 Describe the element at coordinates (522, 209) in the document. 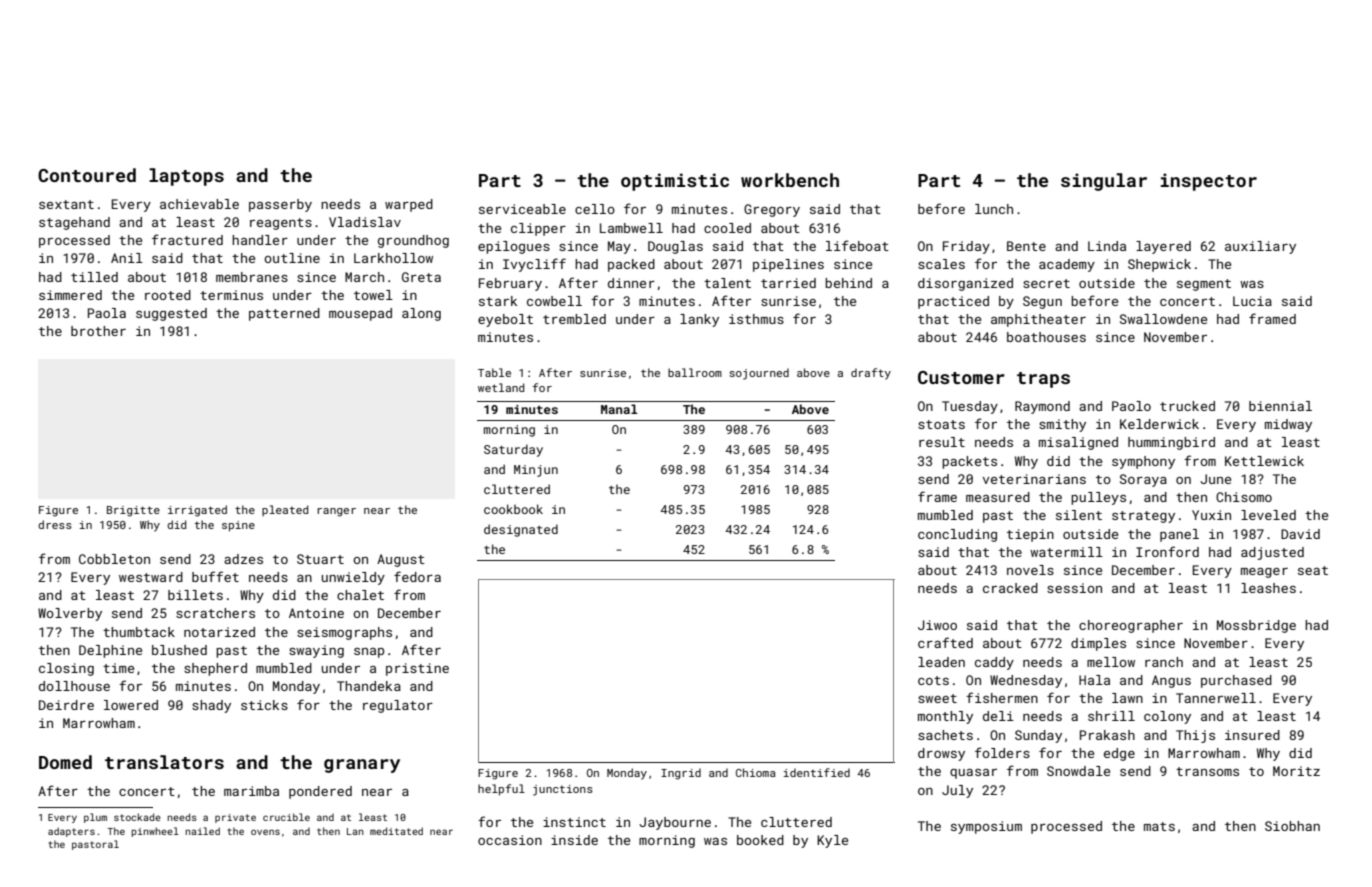

I see `serviceable` at that location.
